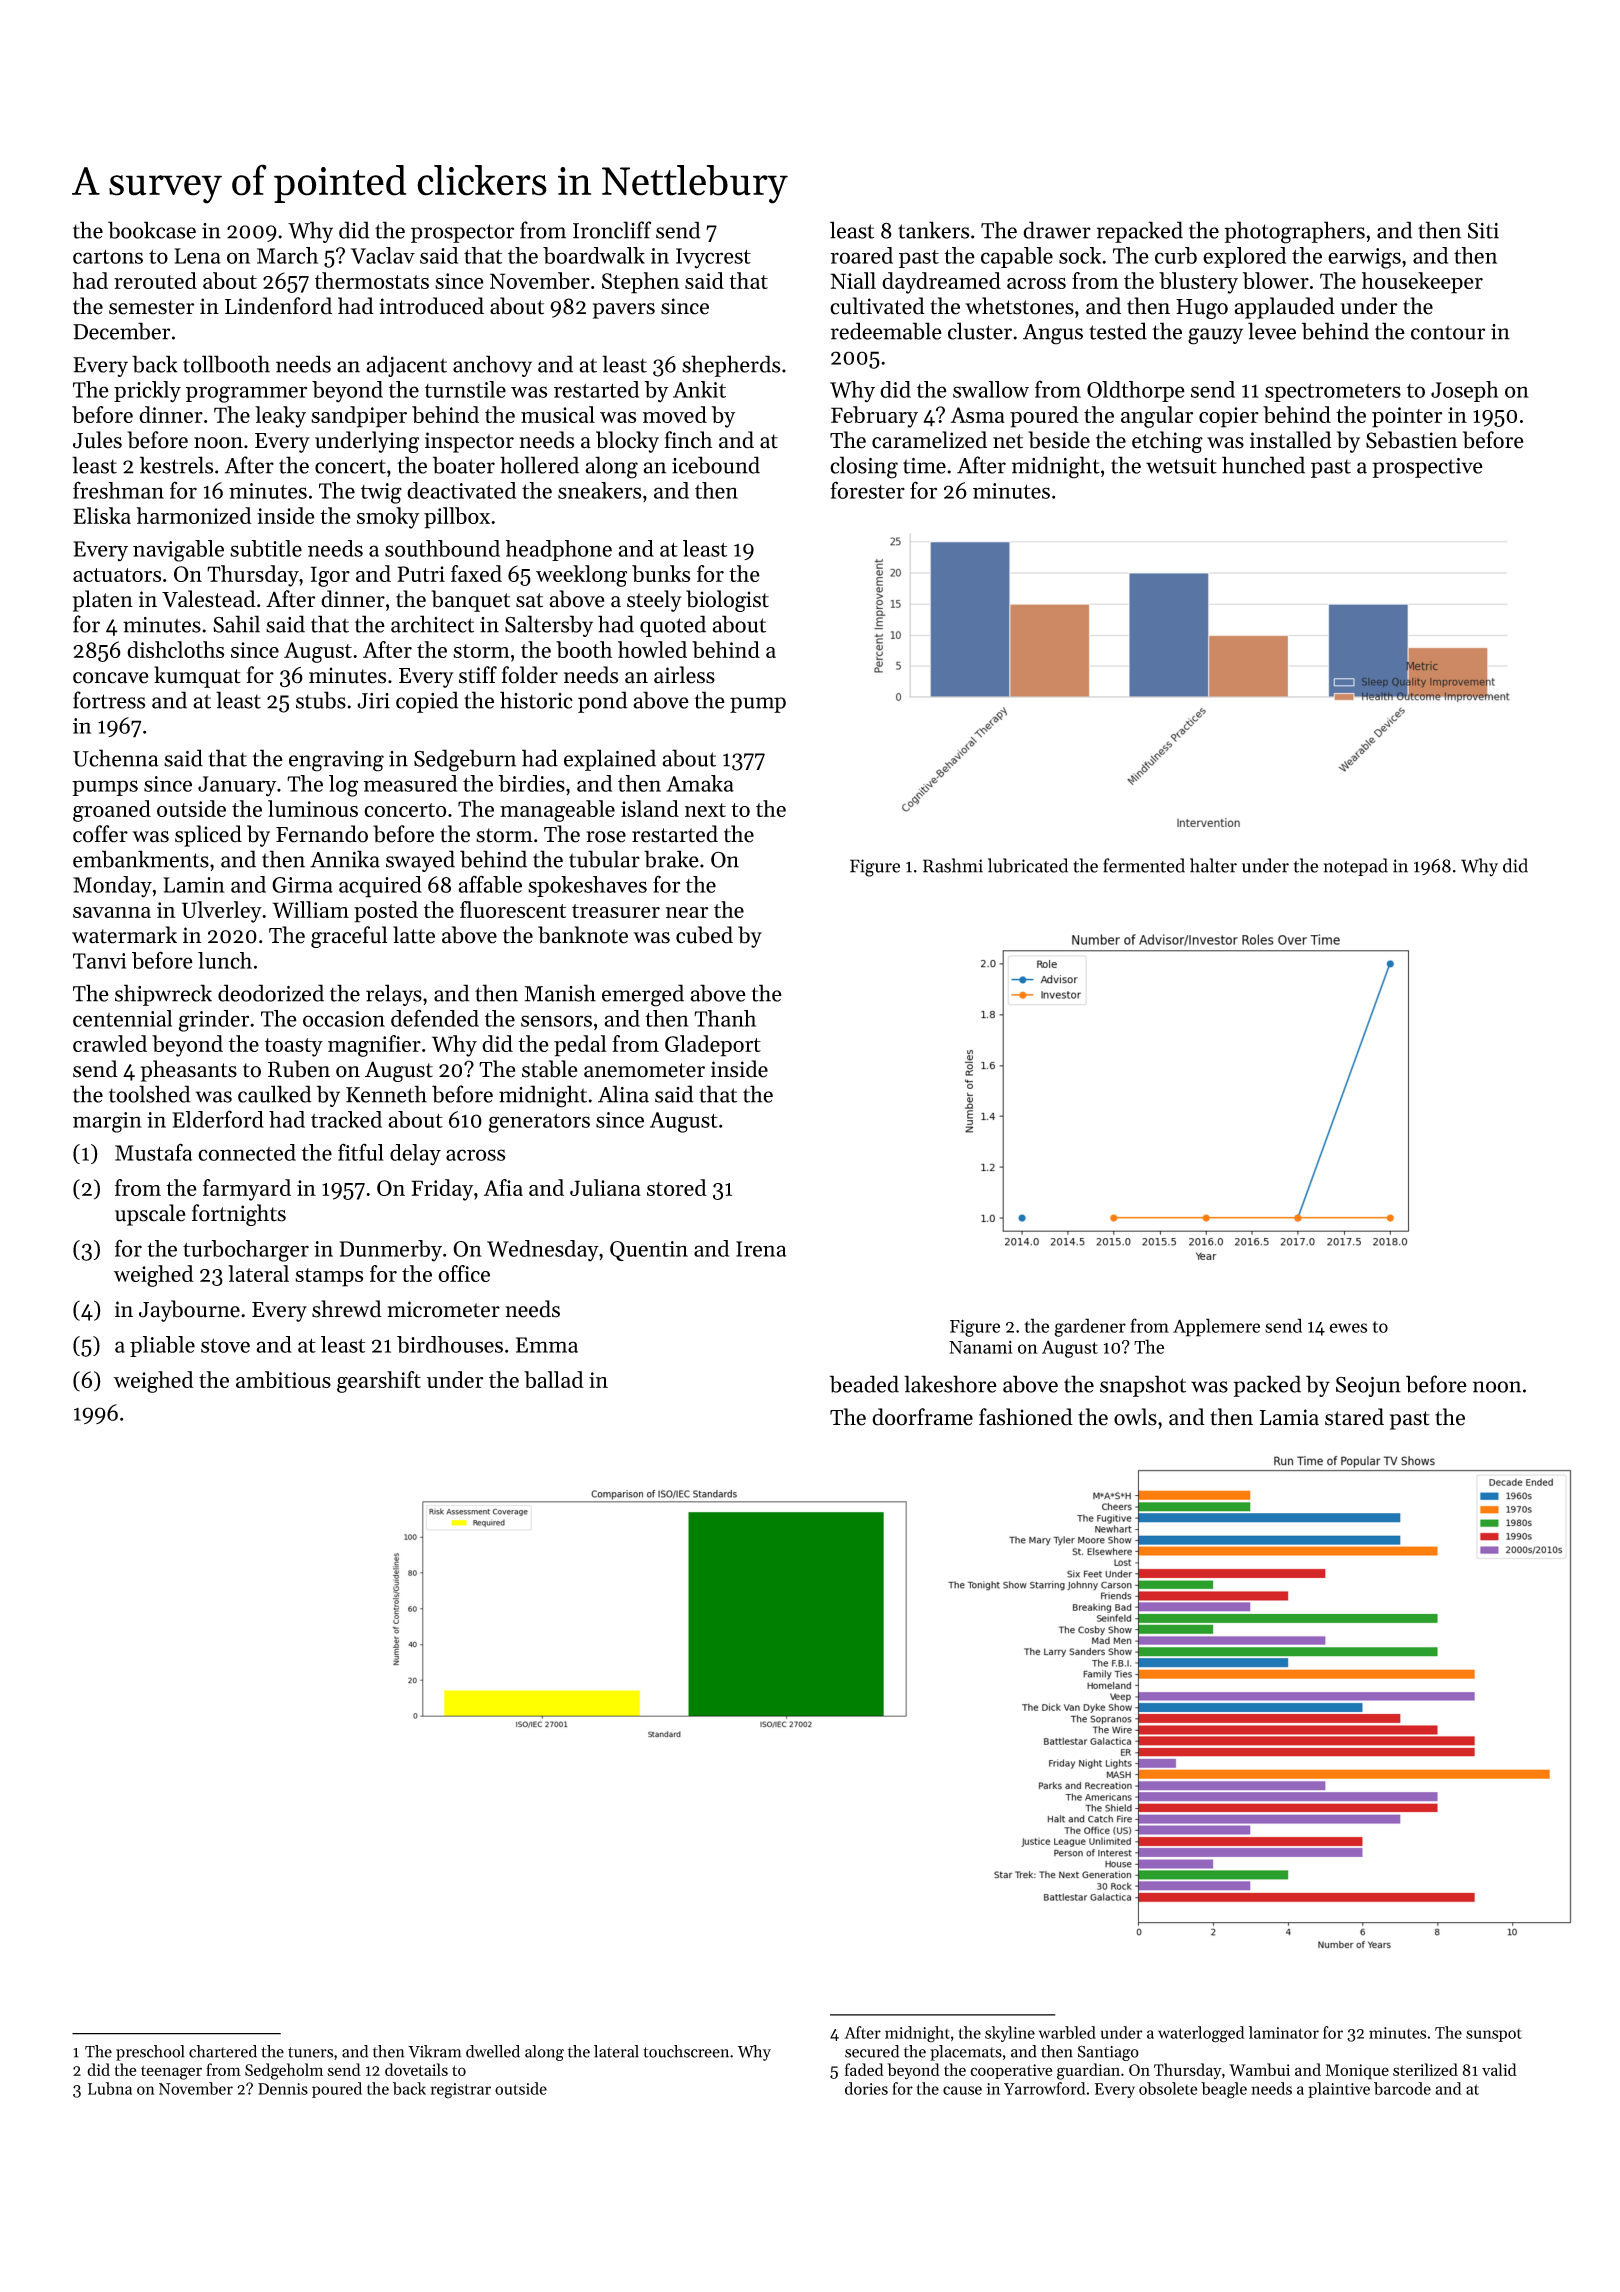 Image resolution: width=1620 pixels, height=2292 pixels. Describe the element at coordinates (594, 255) in the screenshot. I see `boardwalk` at that location.
